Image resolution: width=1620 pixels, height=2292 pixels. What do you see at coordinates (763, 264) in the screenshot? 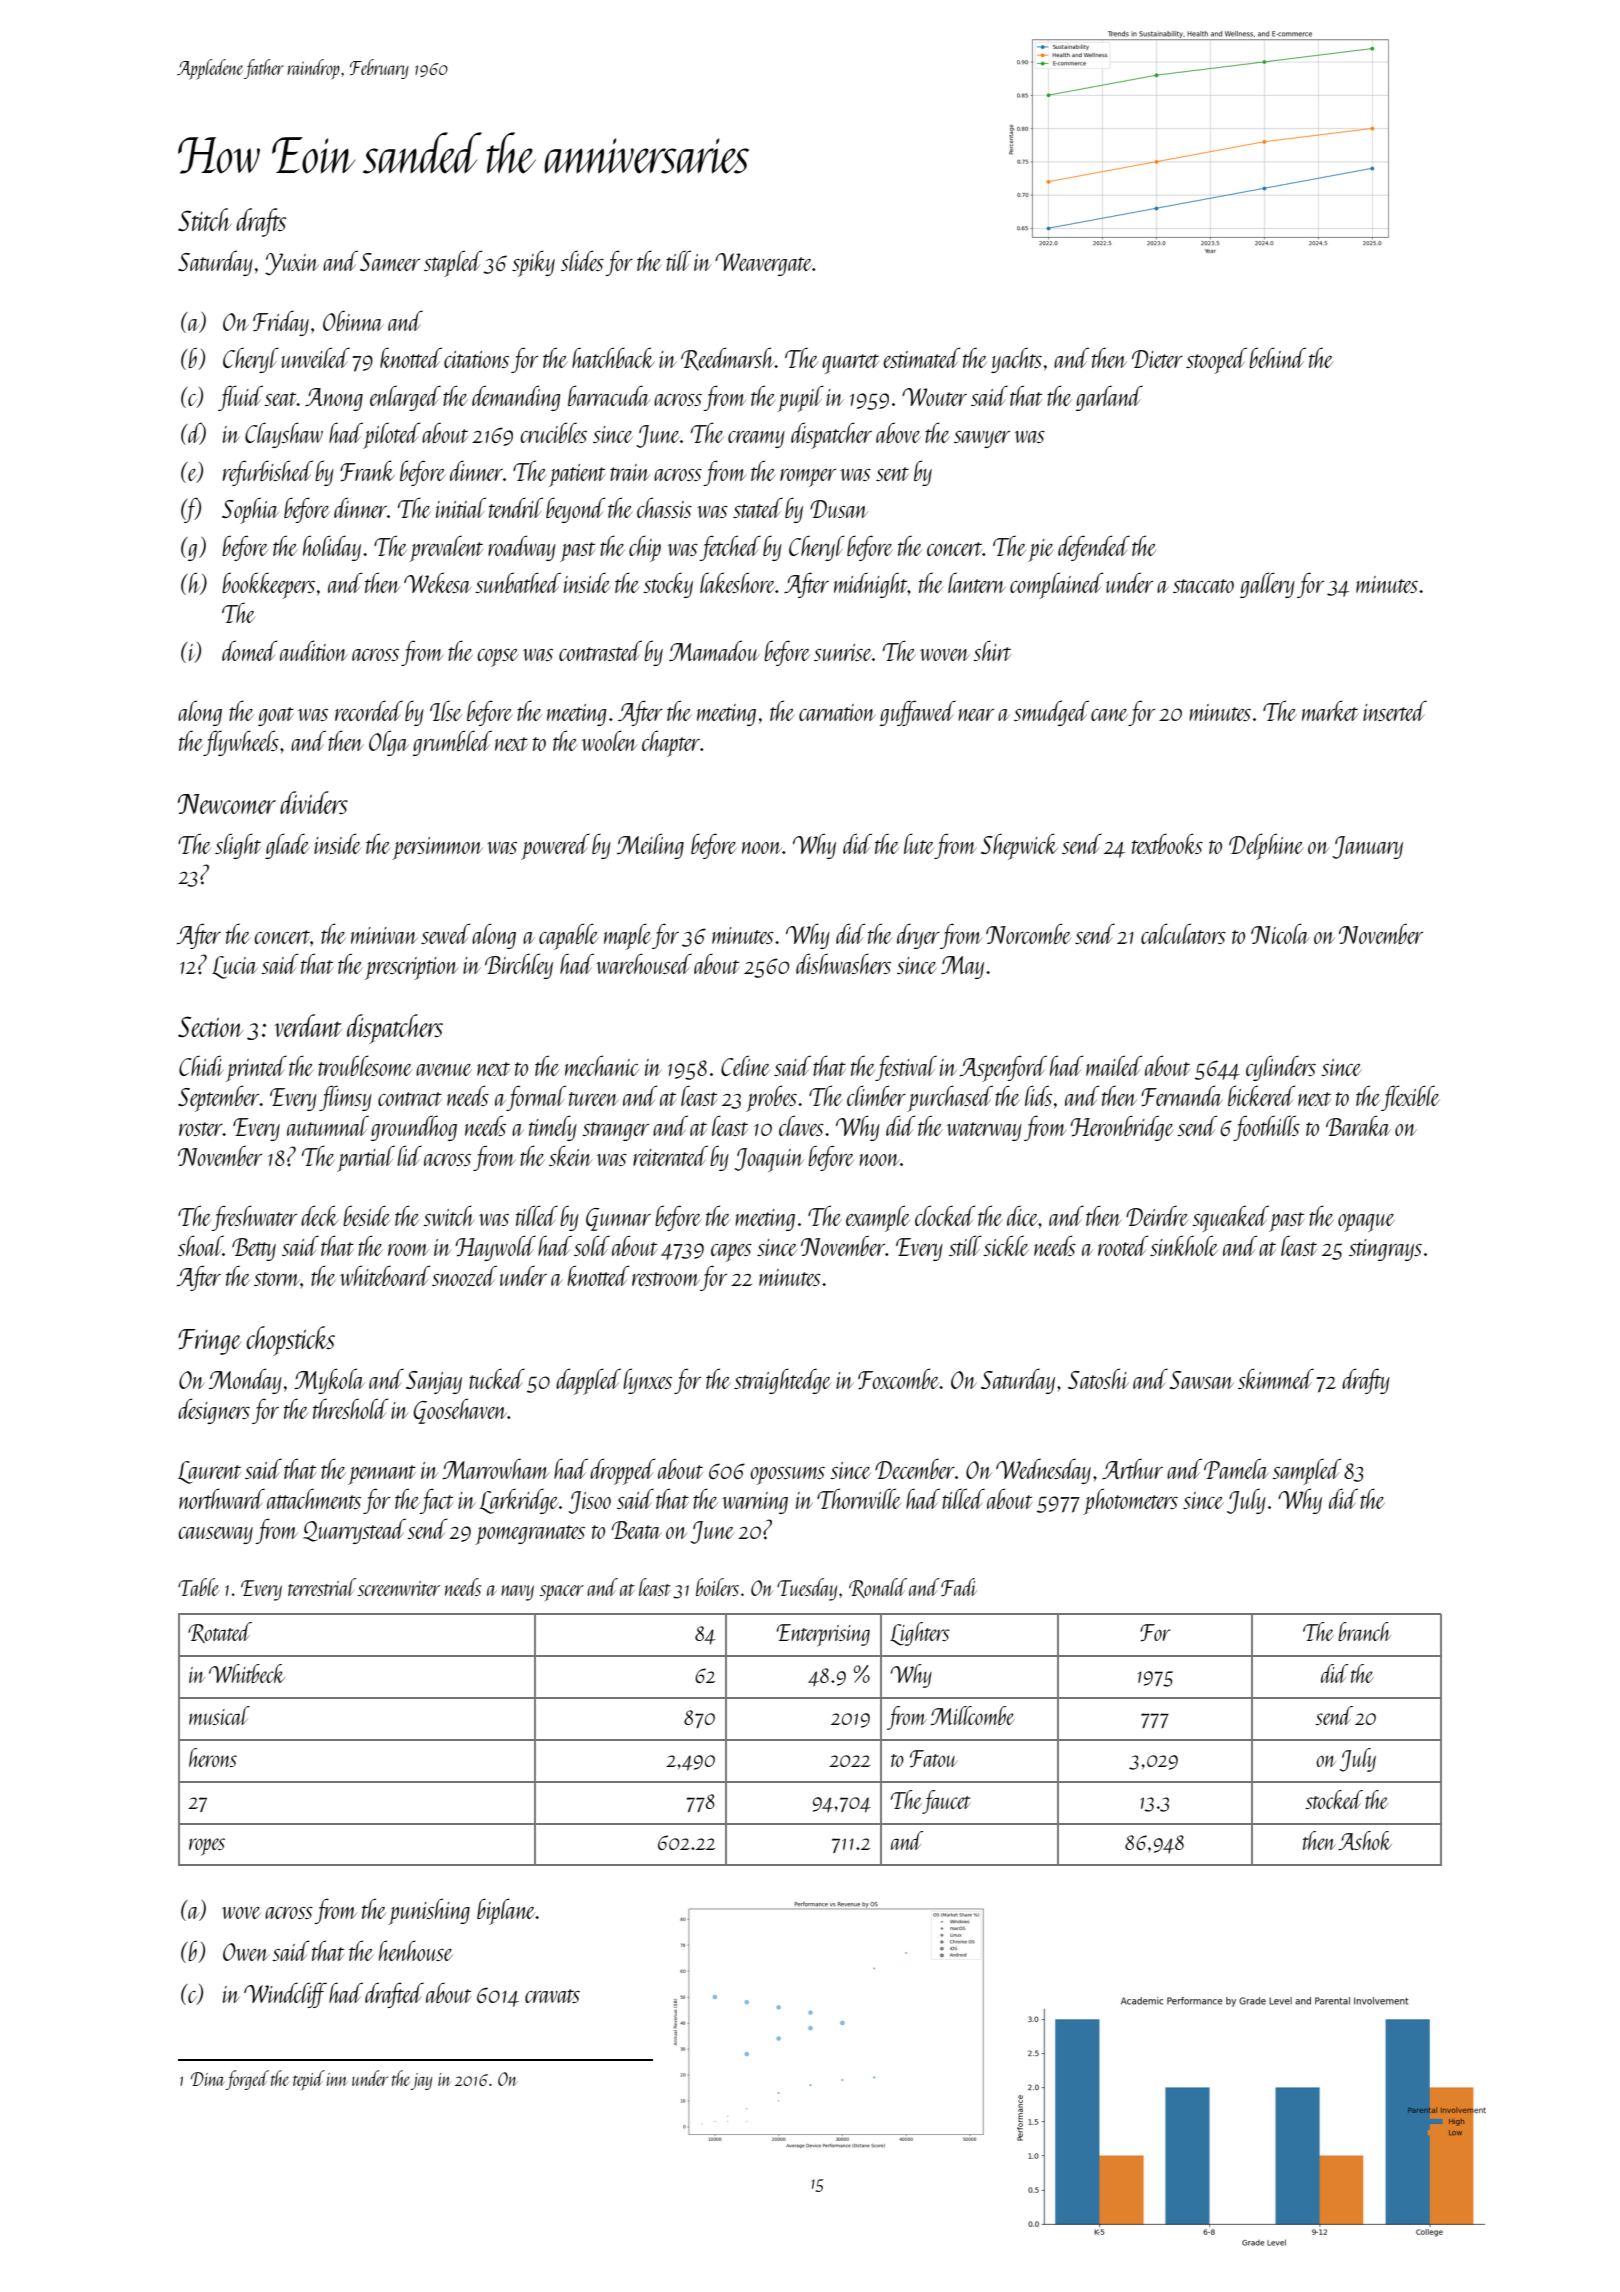
I see `Weavergate` at bounding box center [763, 264].
